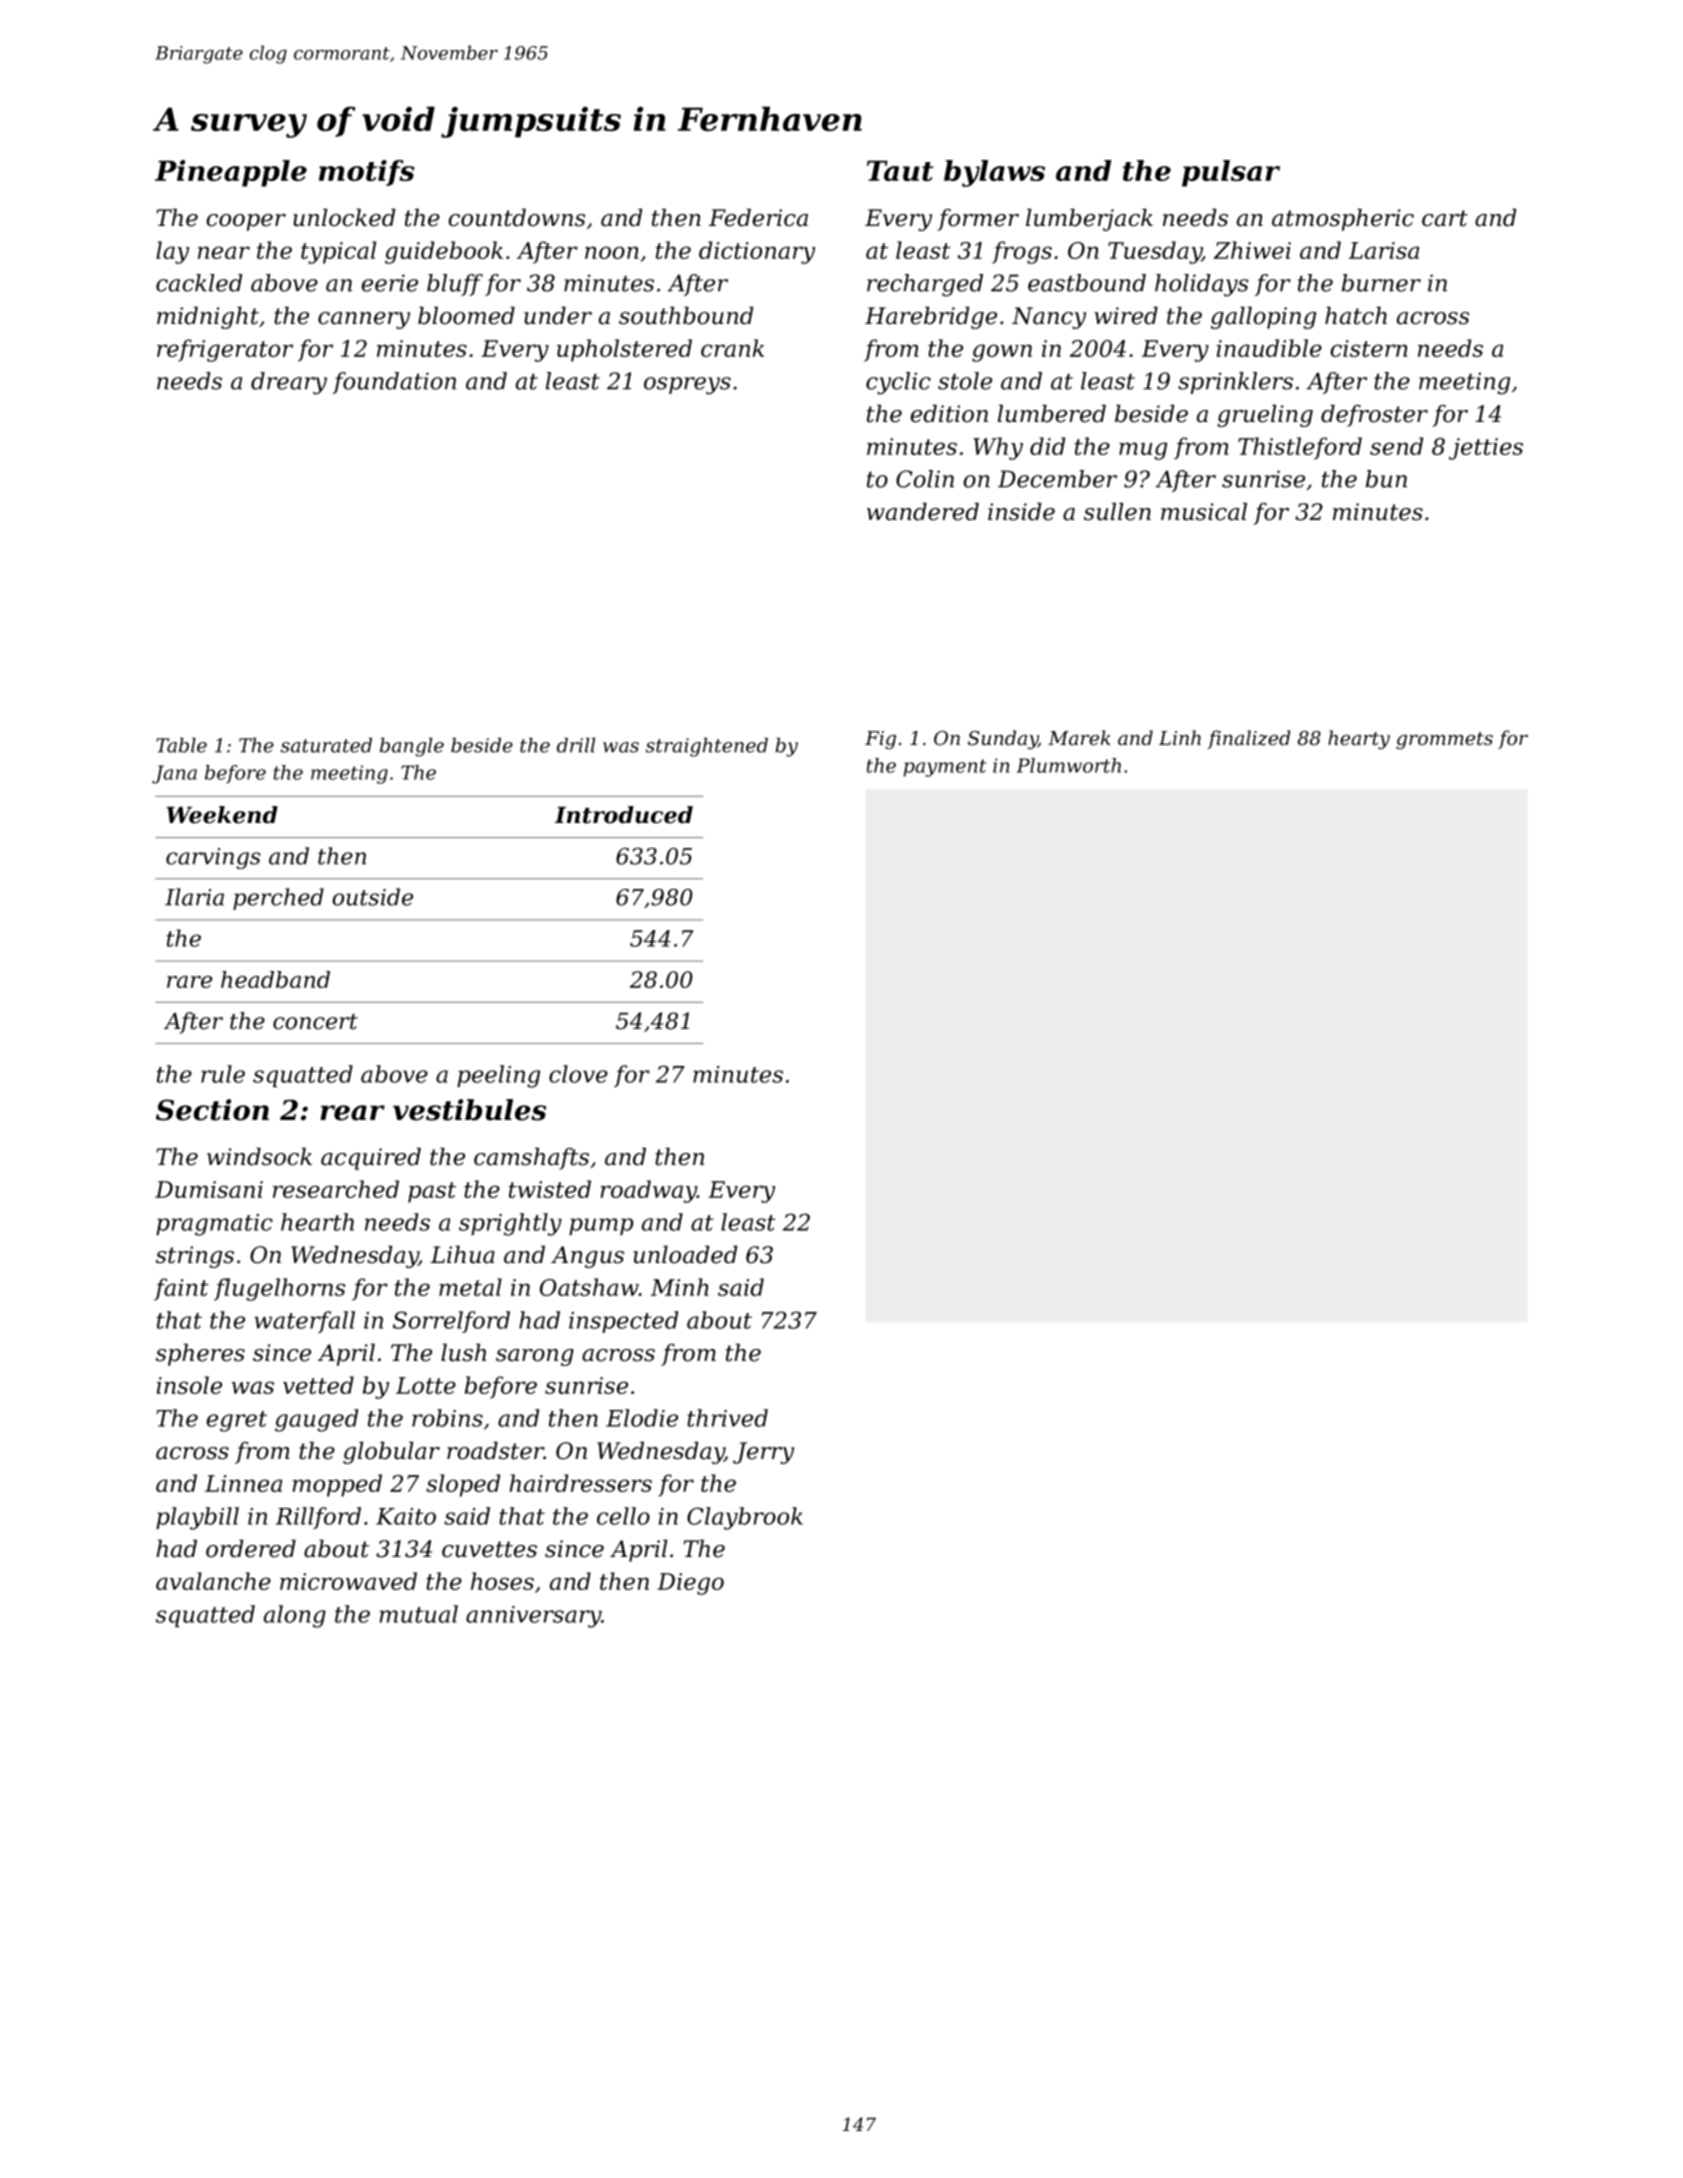 This screenshot has height=2178, width=1683. I want to click on unloaded, so click(685, 1255).
